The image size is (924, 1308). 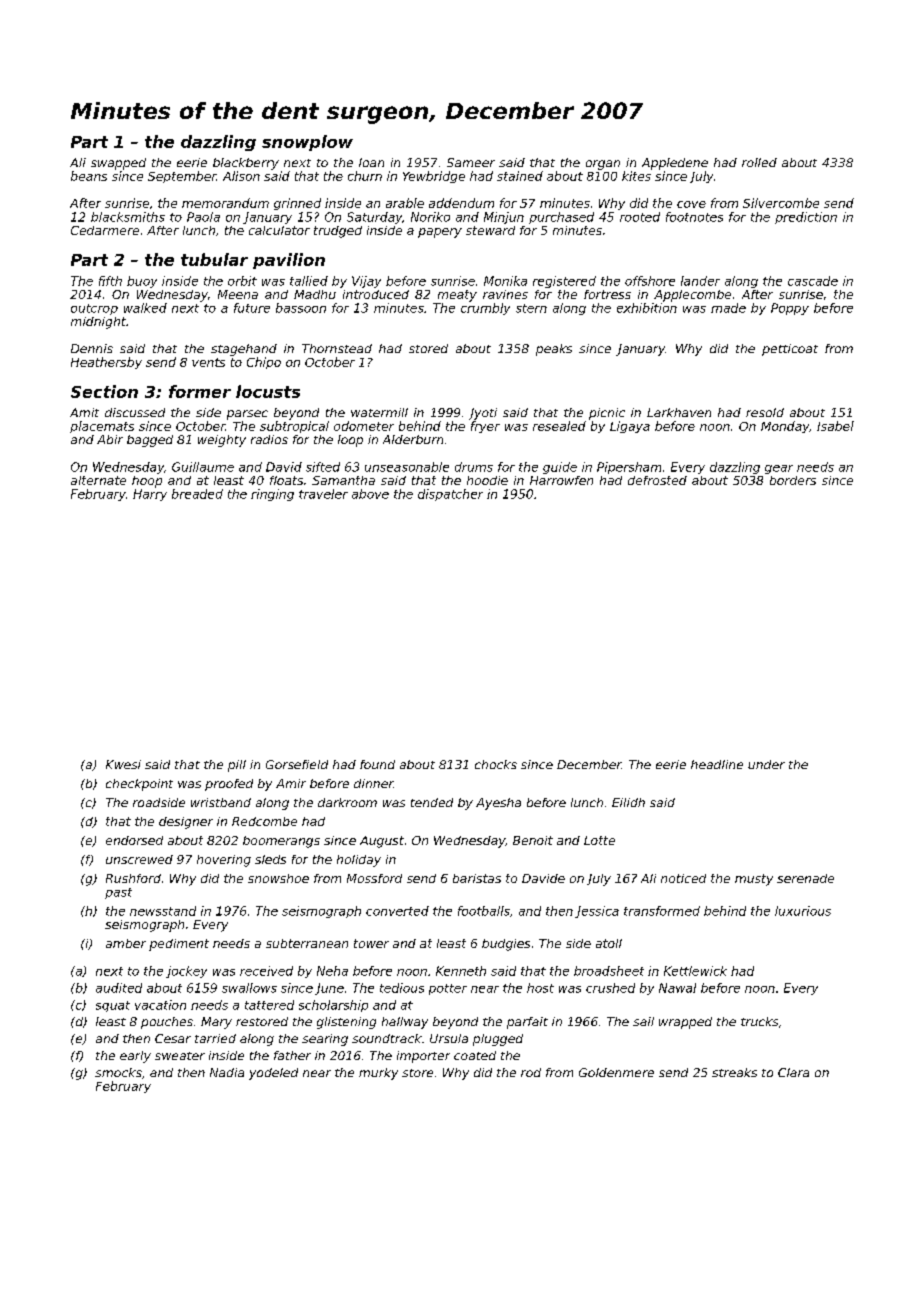 I want to click on yodeled, so click(x=273, y=1074).
